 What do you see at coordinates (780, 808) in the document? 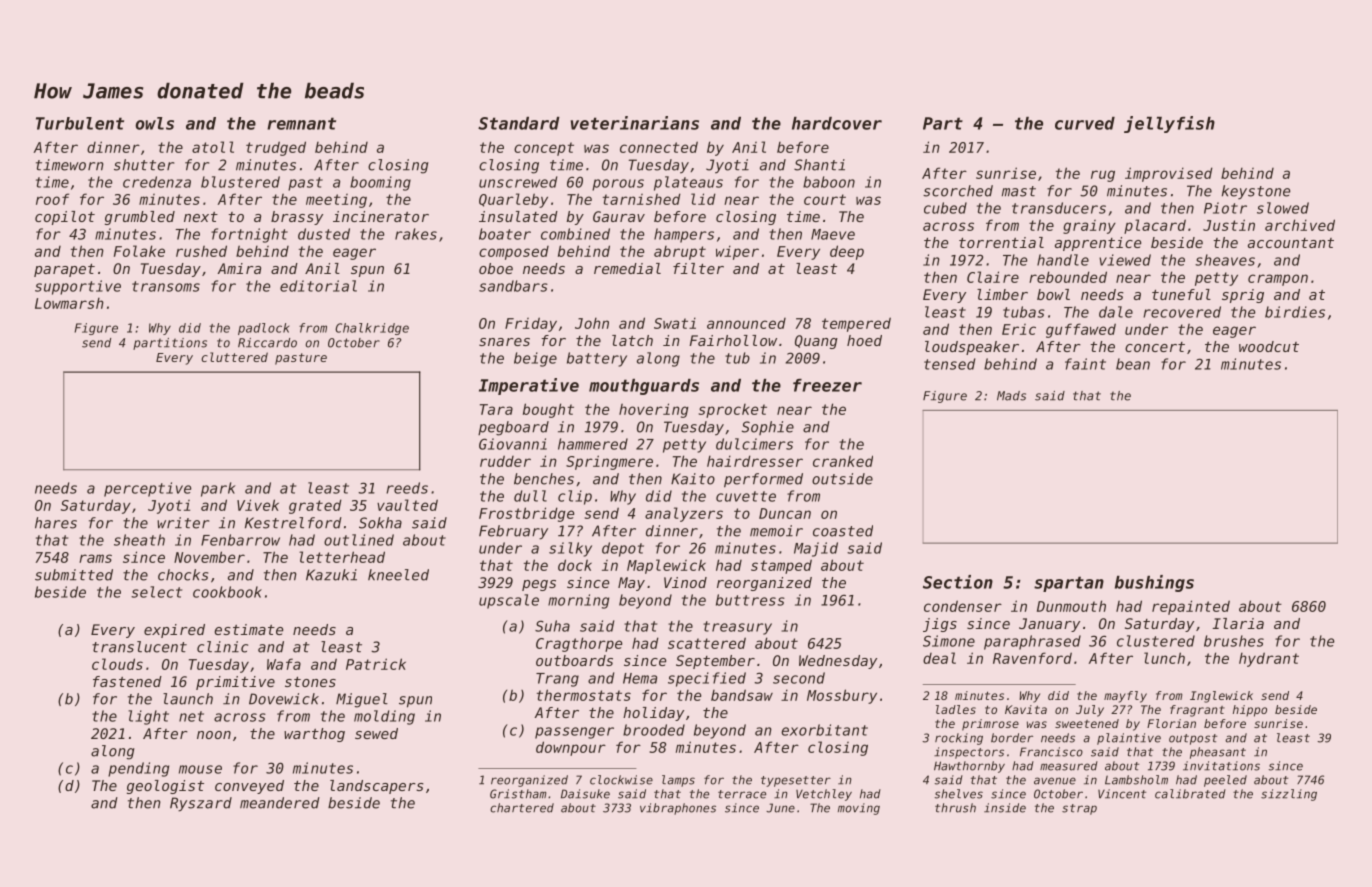
I see `June` at bounding box center [780, 808].
